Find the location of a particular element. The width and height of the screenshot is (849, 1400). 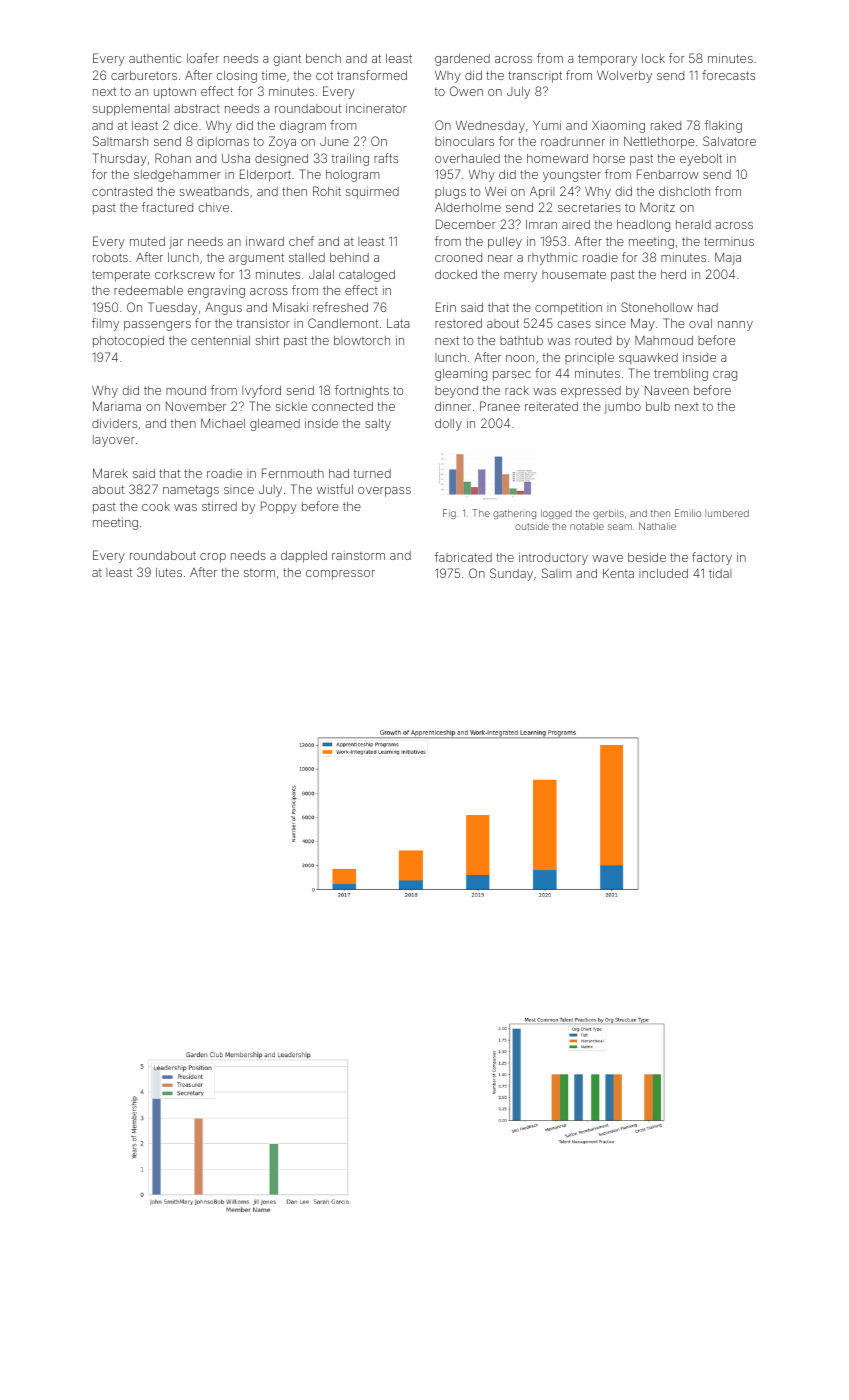

nanny is located at coordinates (735, 326).
